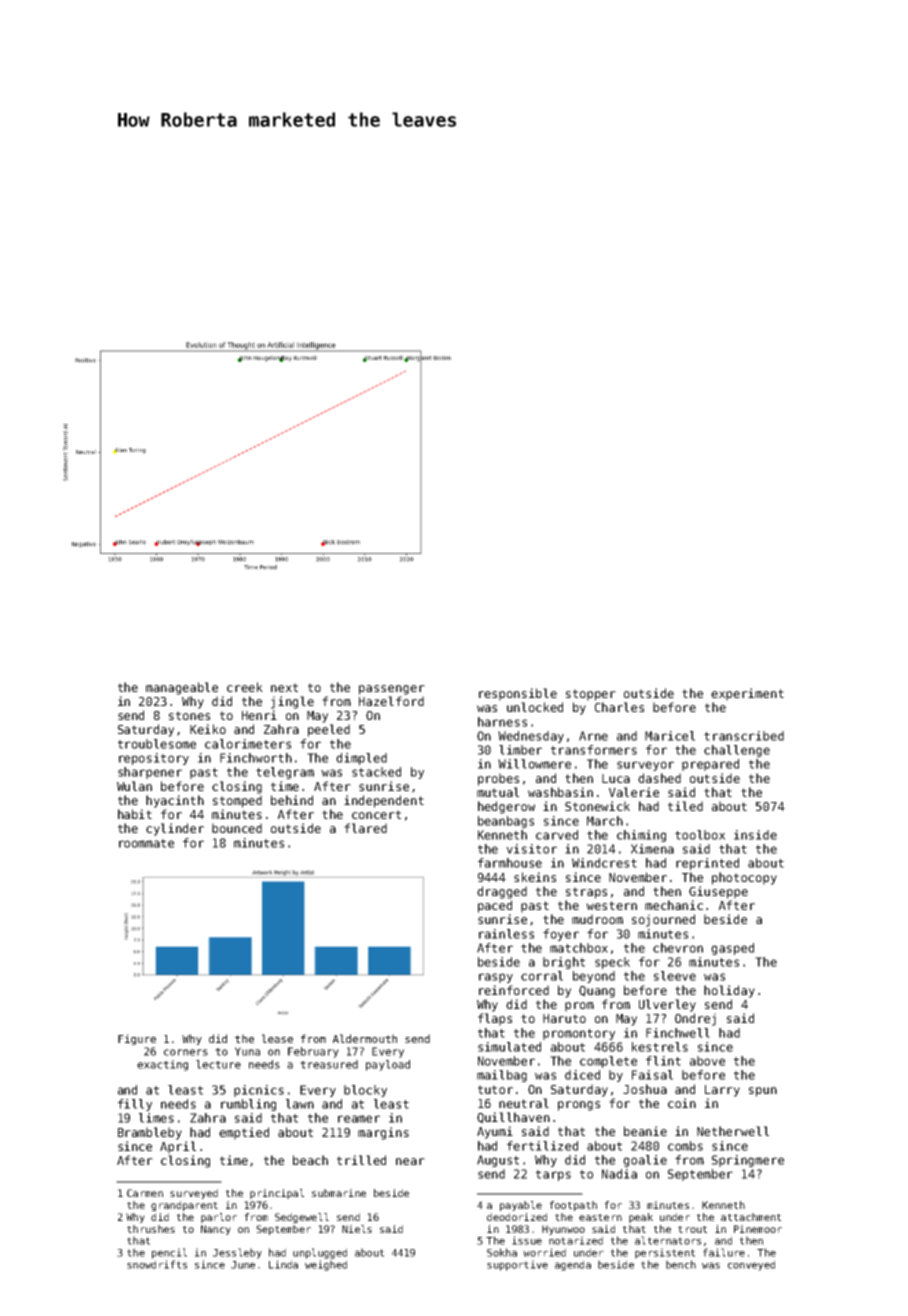 The image size is (908, 1316). Describe the element at coordinates (186, 1052) in the screenshot. I see `corners` at that location.
